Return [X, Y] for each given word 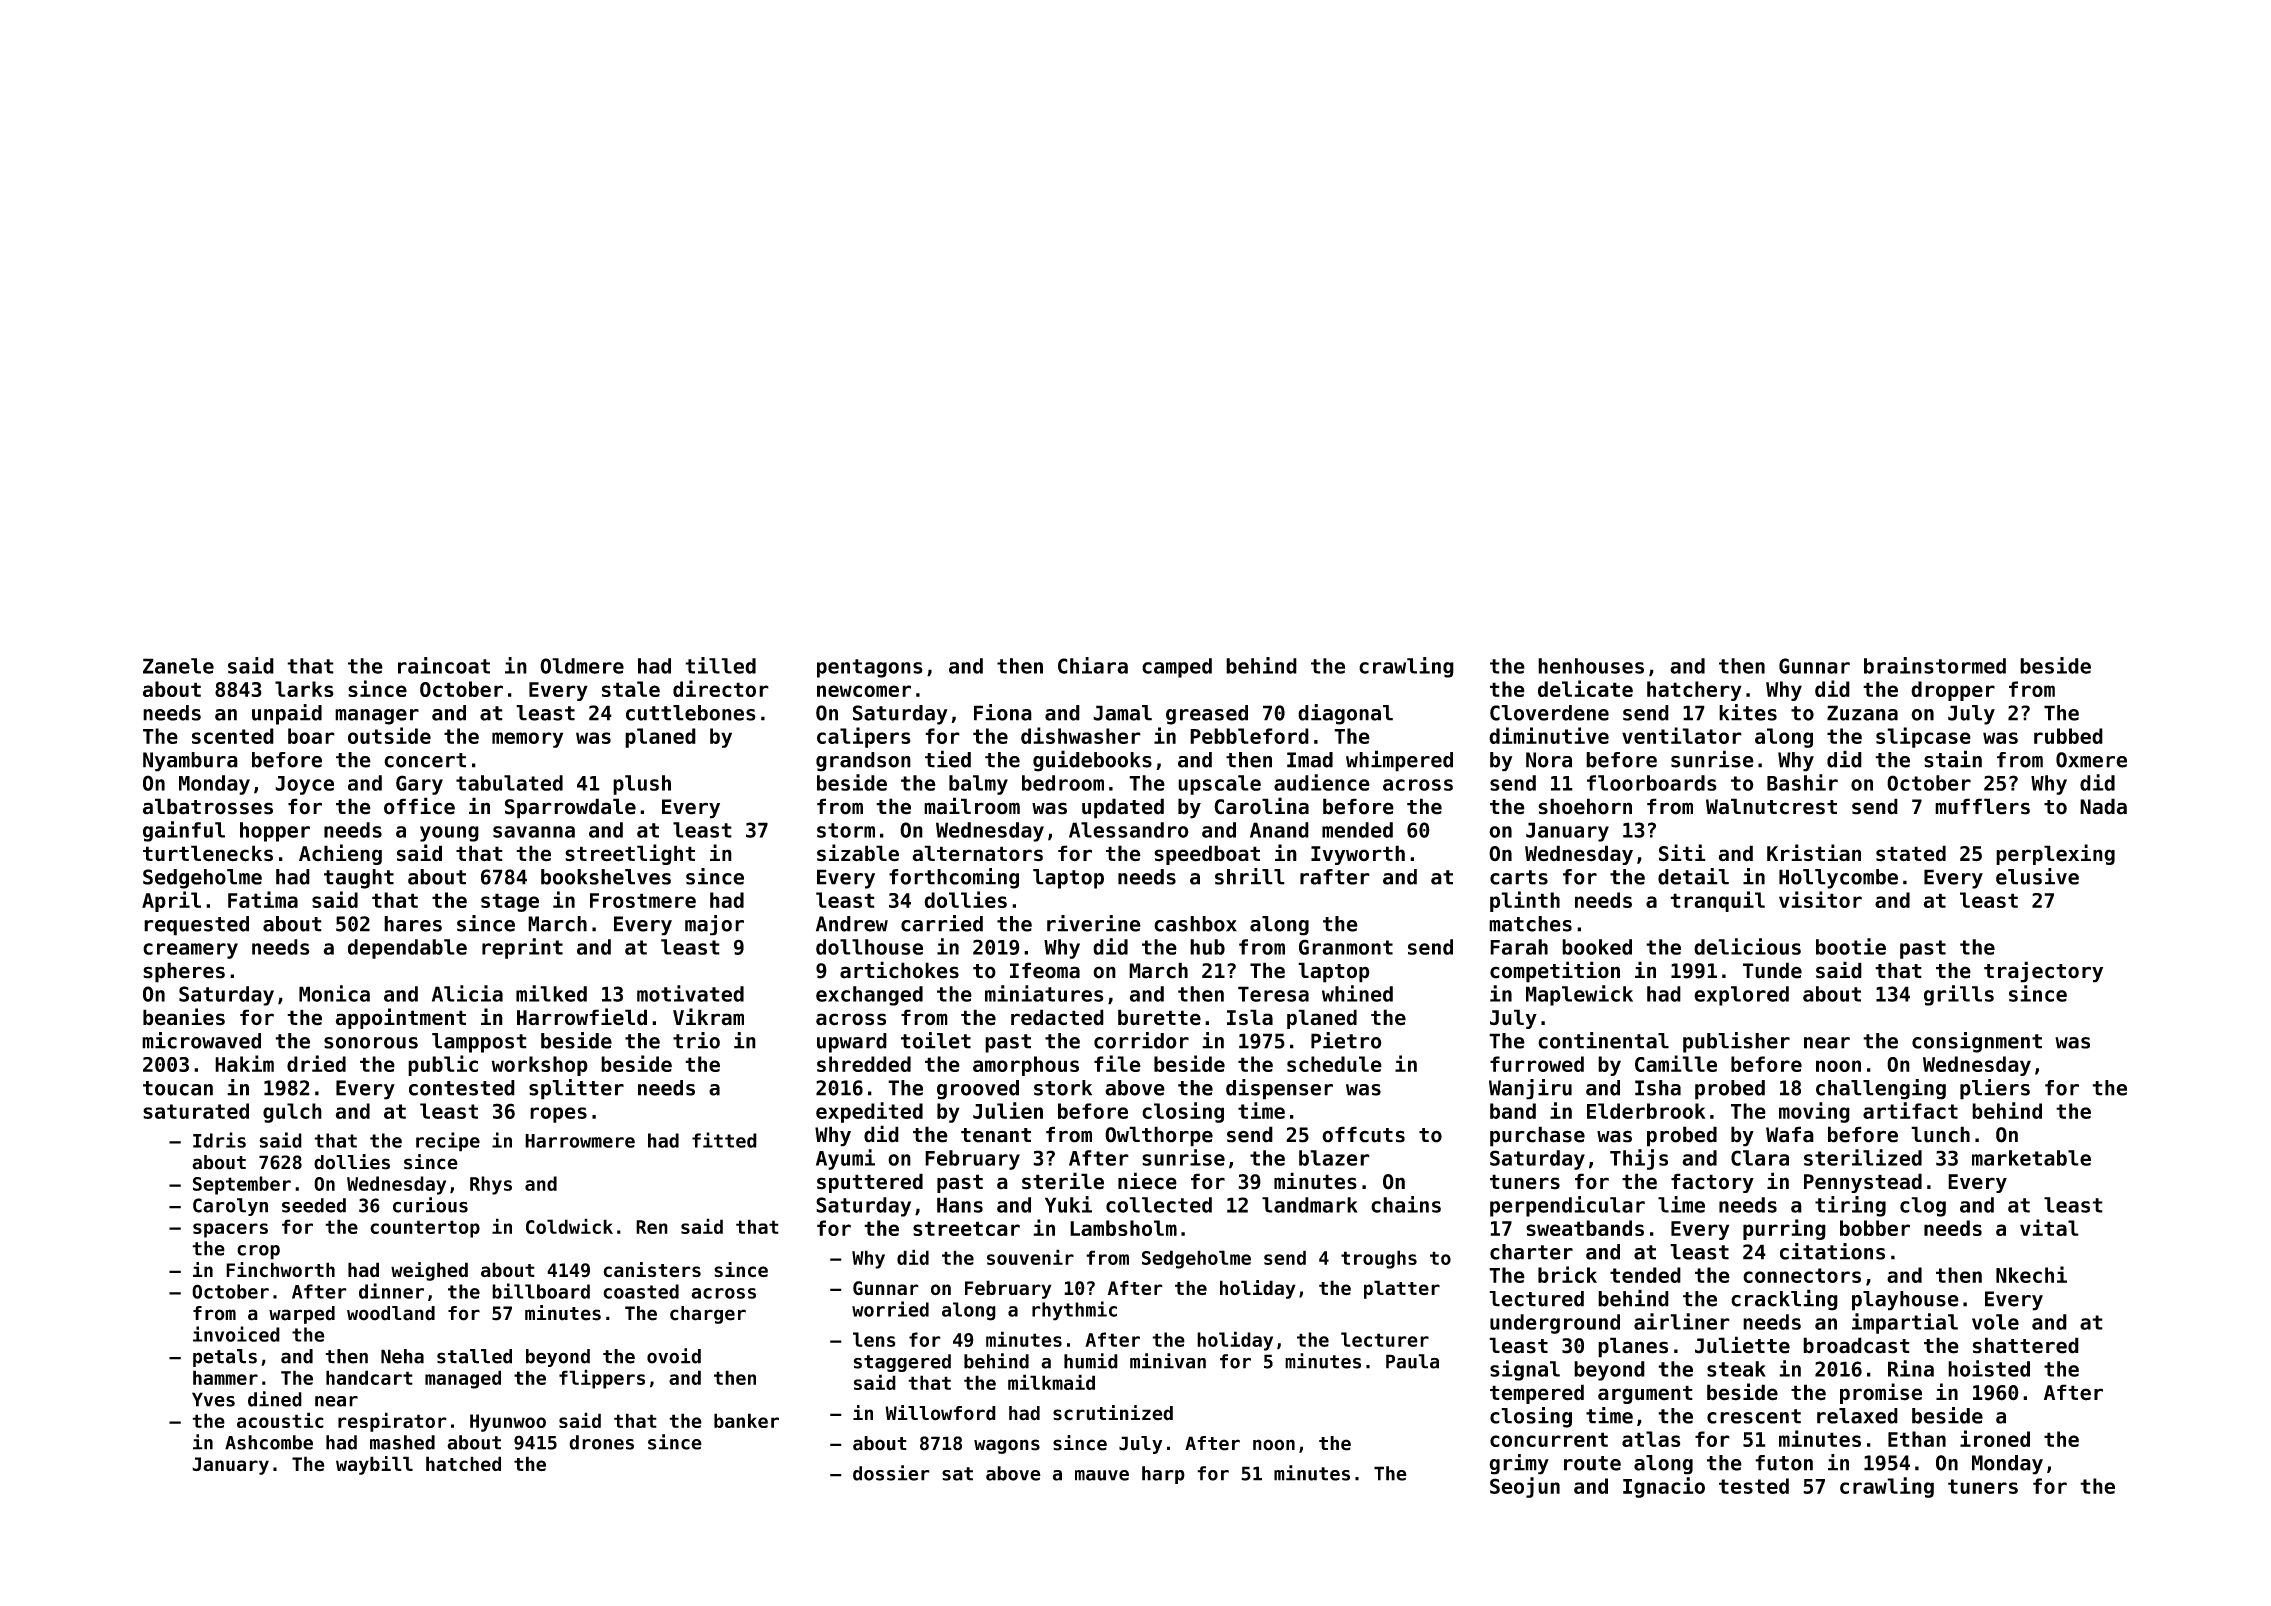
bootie [1851, 946]
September [242, 1185]
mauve [1102, 1475]
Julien [1008, 1110]
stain [1953, 759]
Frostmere [643, 900]
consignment [1977, 1042]
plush [642, 785]
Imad [1310, 760]
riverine [1094, 923]
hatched [463, 1463]
